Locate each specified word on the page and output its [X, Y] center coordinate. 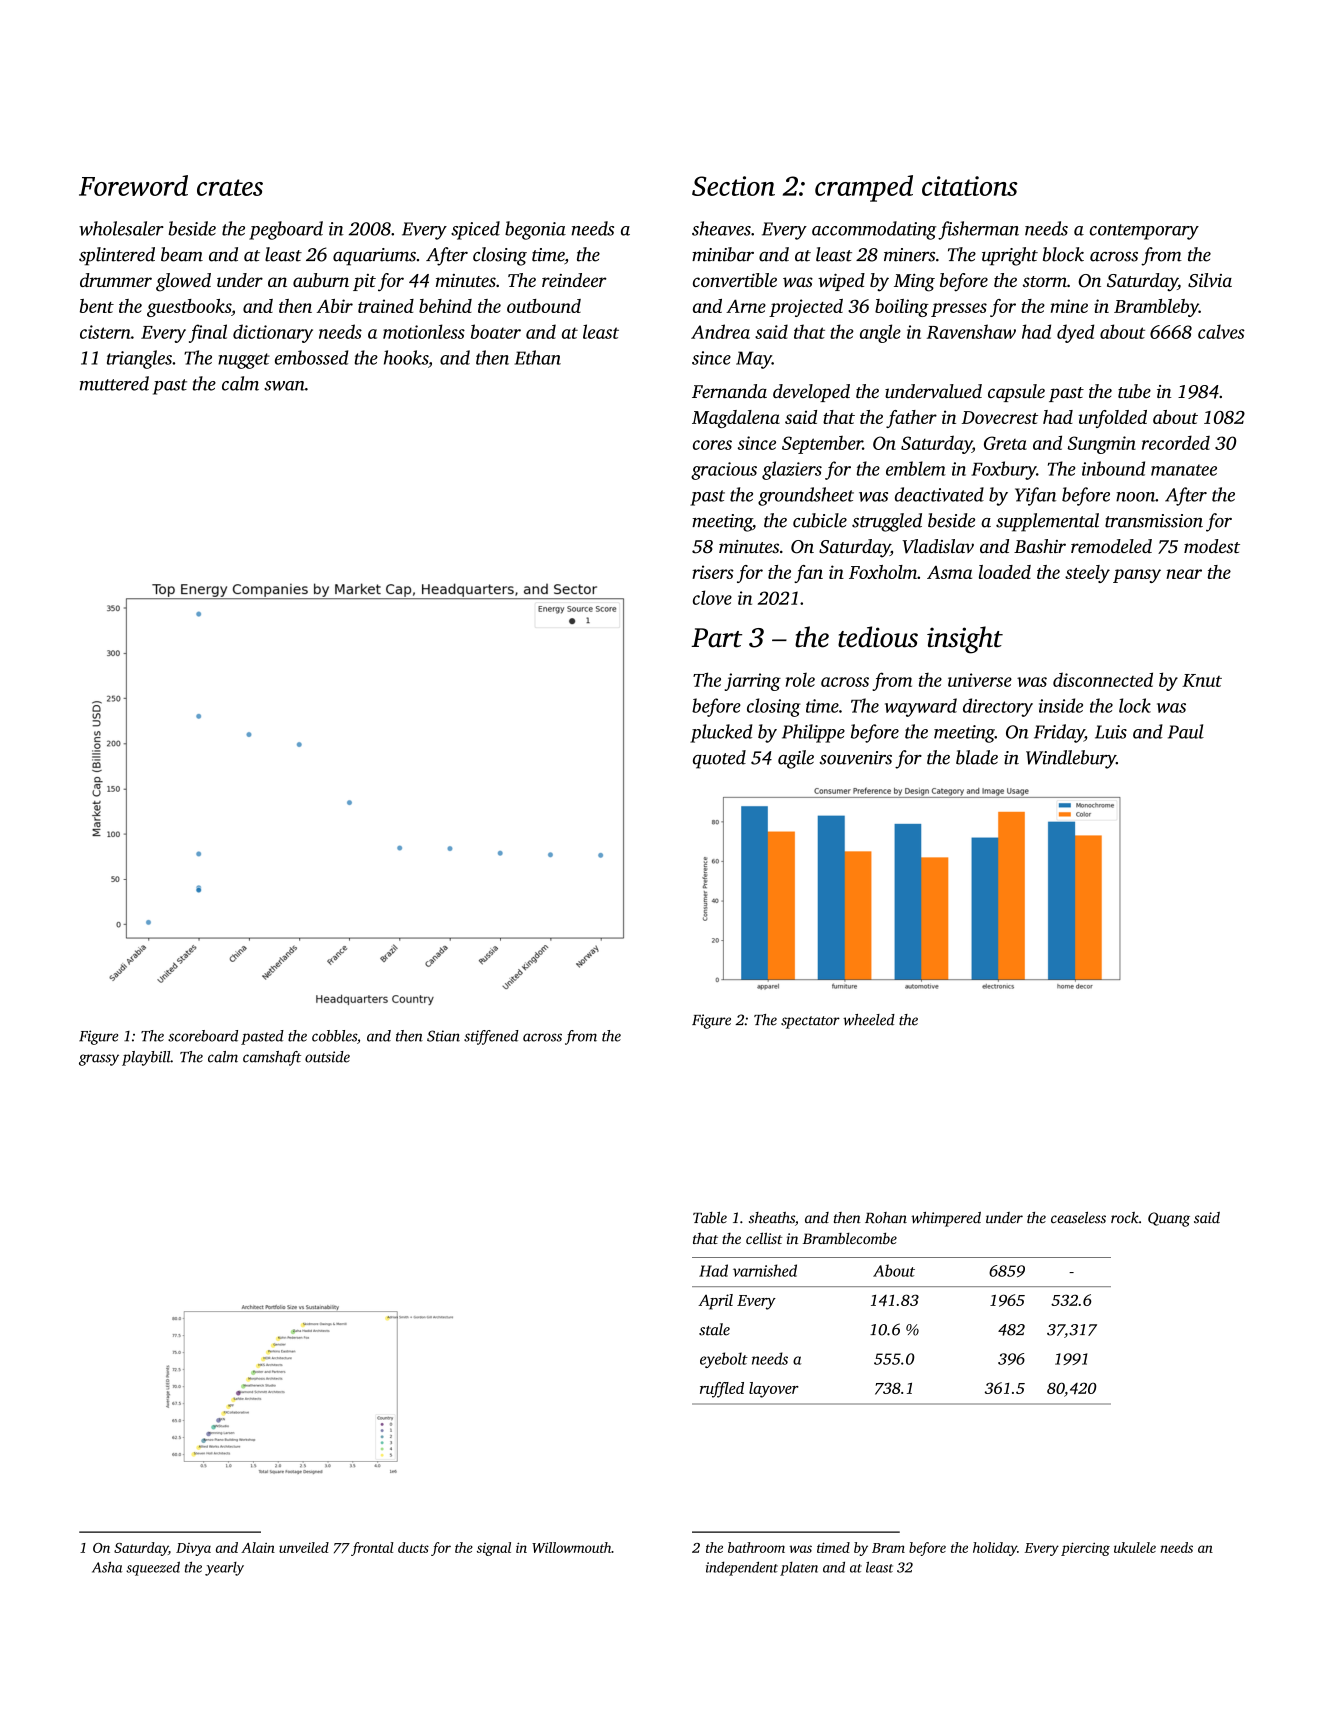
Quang [1169, 1219]
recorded [1176, 442]
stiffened [491, 1037]
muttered [114, 383]
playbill [146, 1058]
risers [713, 572]
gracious [724, 471]
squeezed [153, 1568]
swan [284, 386]
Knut [1202, 680]
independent [742, 1569]
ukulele [1135, 1547]
